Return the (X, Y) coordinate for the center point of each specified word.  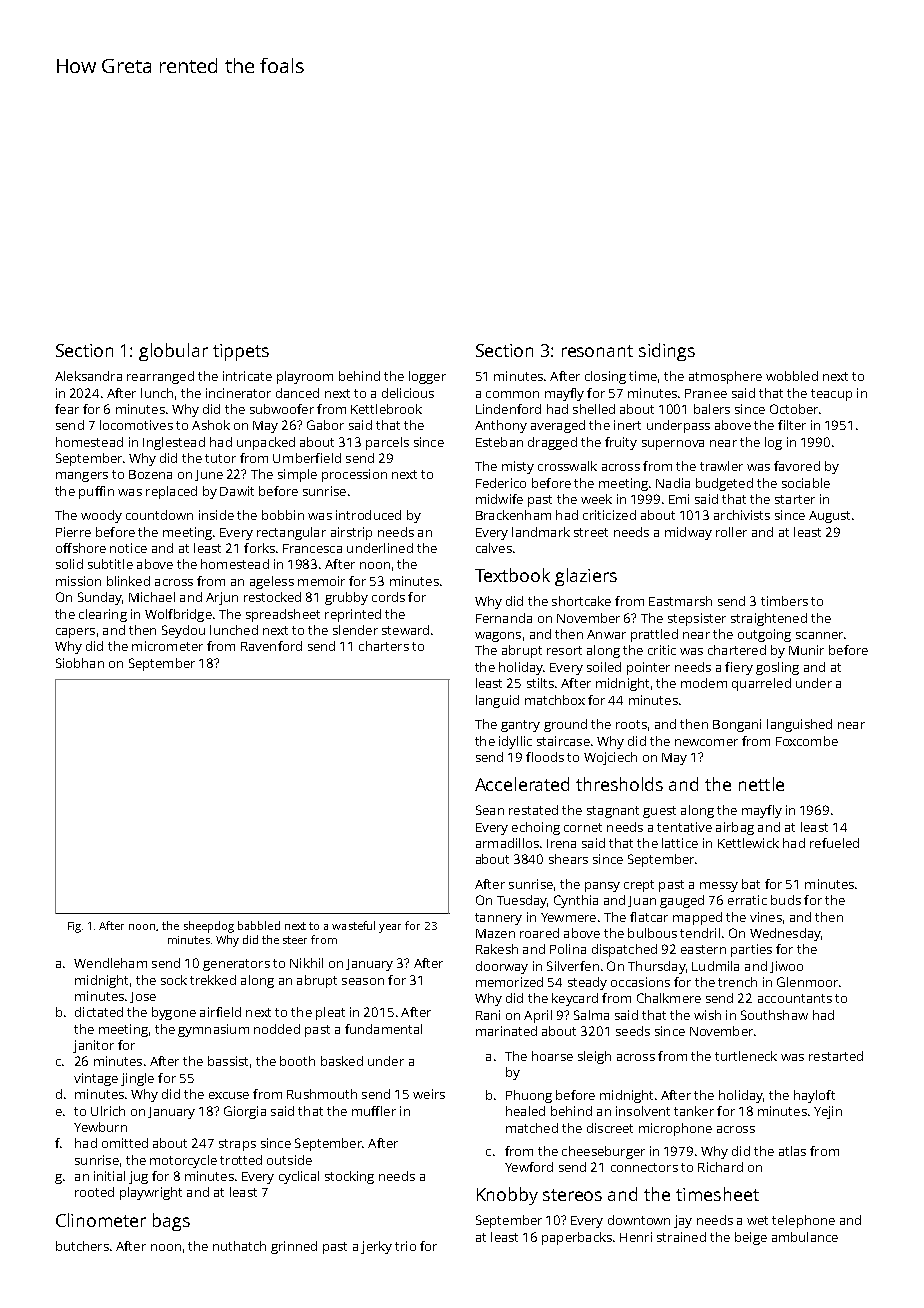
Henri (636, 1237)
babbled (259, 925)
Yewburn (100, 1127)
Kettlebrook (386, 409)
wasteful (353, 925)
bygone (174, 1013)
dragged (552, 443)
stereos (572, 1195)
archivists (742, 515)
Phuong (529, 1096)
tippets (241, 352)
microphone (675, 1129)
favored (797, 466)
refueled (834, 843)
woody (101, 516)
